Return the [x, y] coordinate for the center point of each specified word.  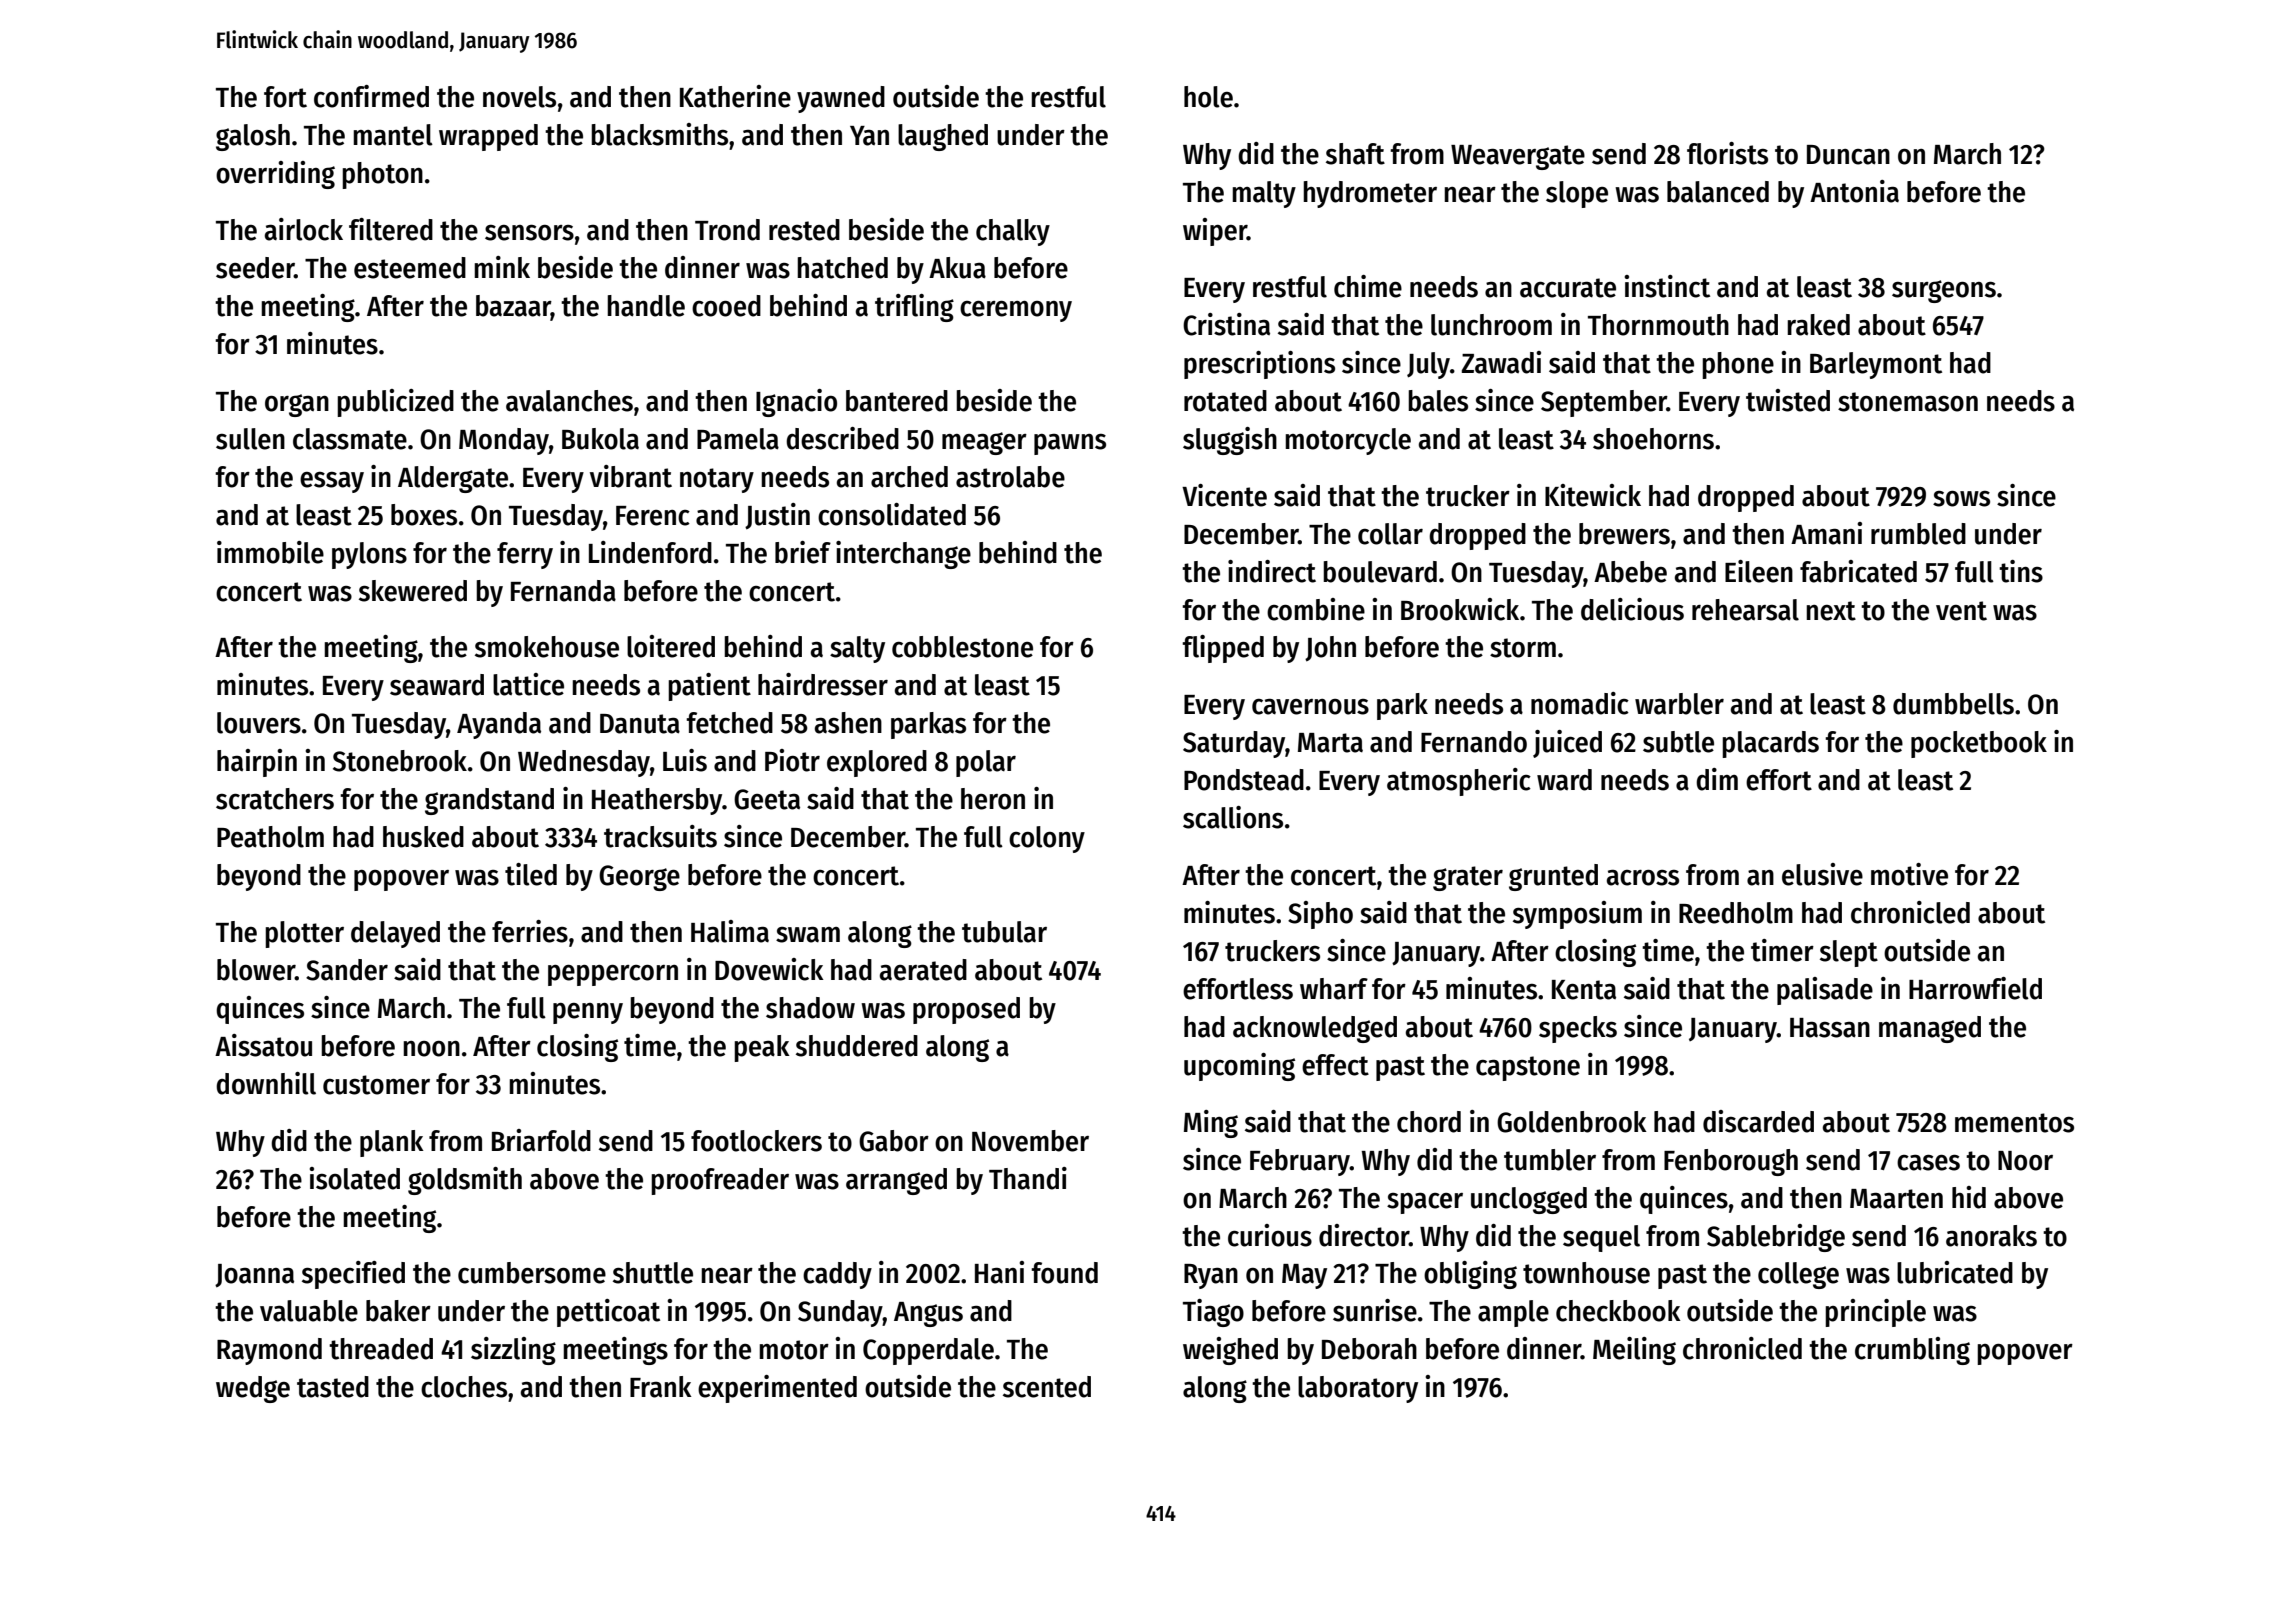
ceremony [1016, 311]
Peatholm [270, 837]
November [1030, 1141]
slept [1849, 953]
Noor [2025, 1161]
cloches [464, 1387]
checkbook [1618, 1311]
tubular [1004, 932]
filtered [391, 229]
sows [1961, 498]
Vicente [1224, 495]
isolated [354, 1178]
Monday [504, 441]
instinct [1667, 286]
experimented [777, 1389]
